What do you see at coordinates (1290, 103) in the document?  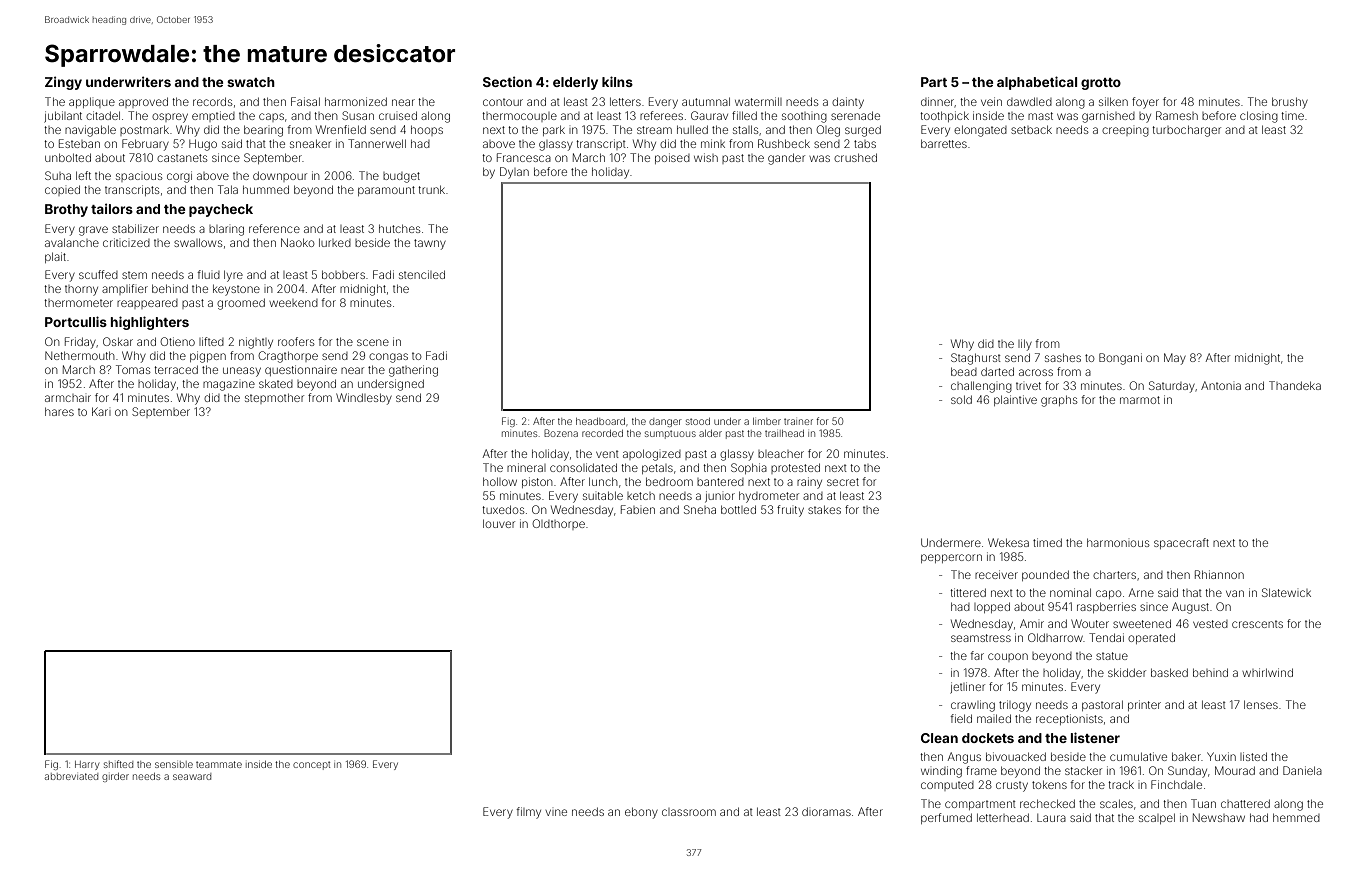 I see `brushy` at bounding box center [1290, 103].
